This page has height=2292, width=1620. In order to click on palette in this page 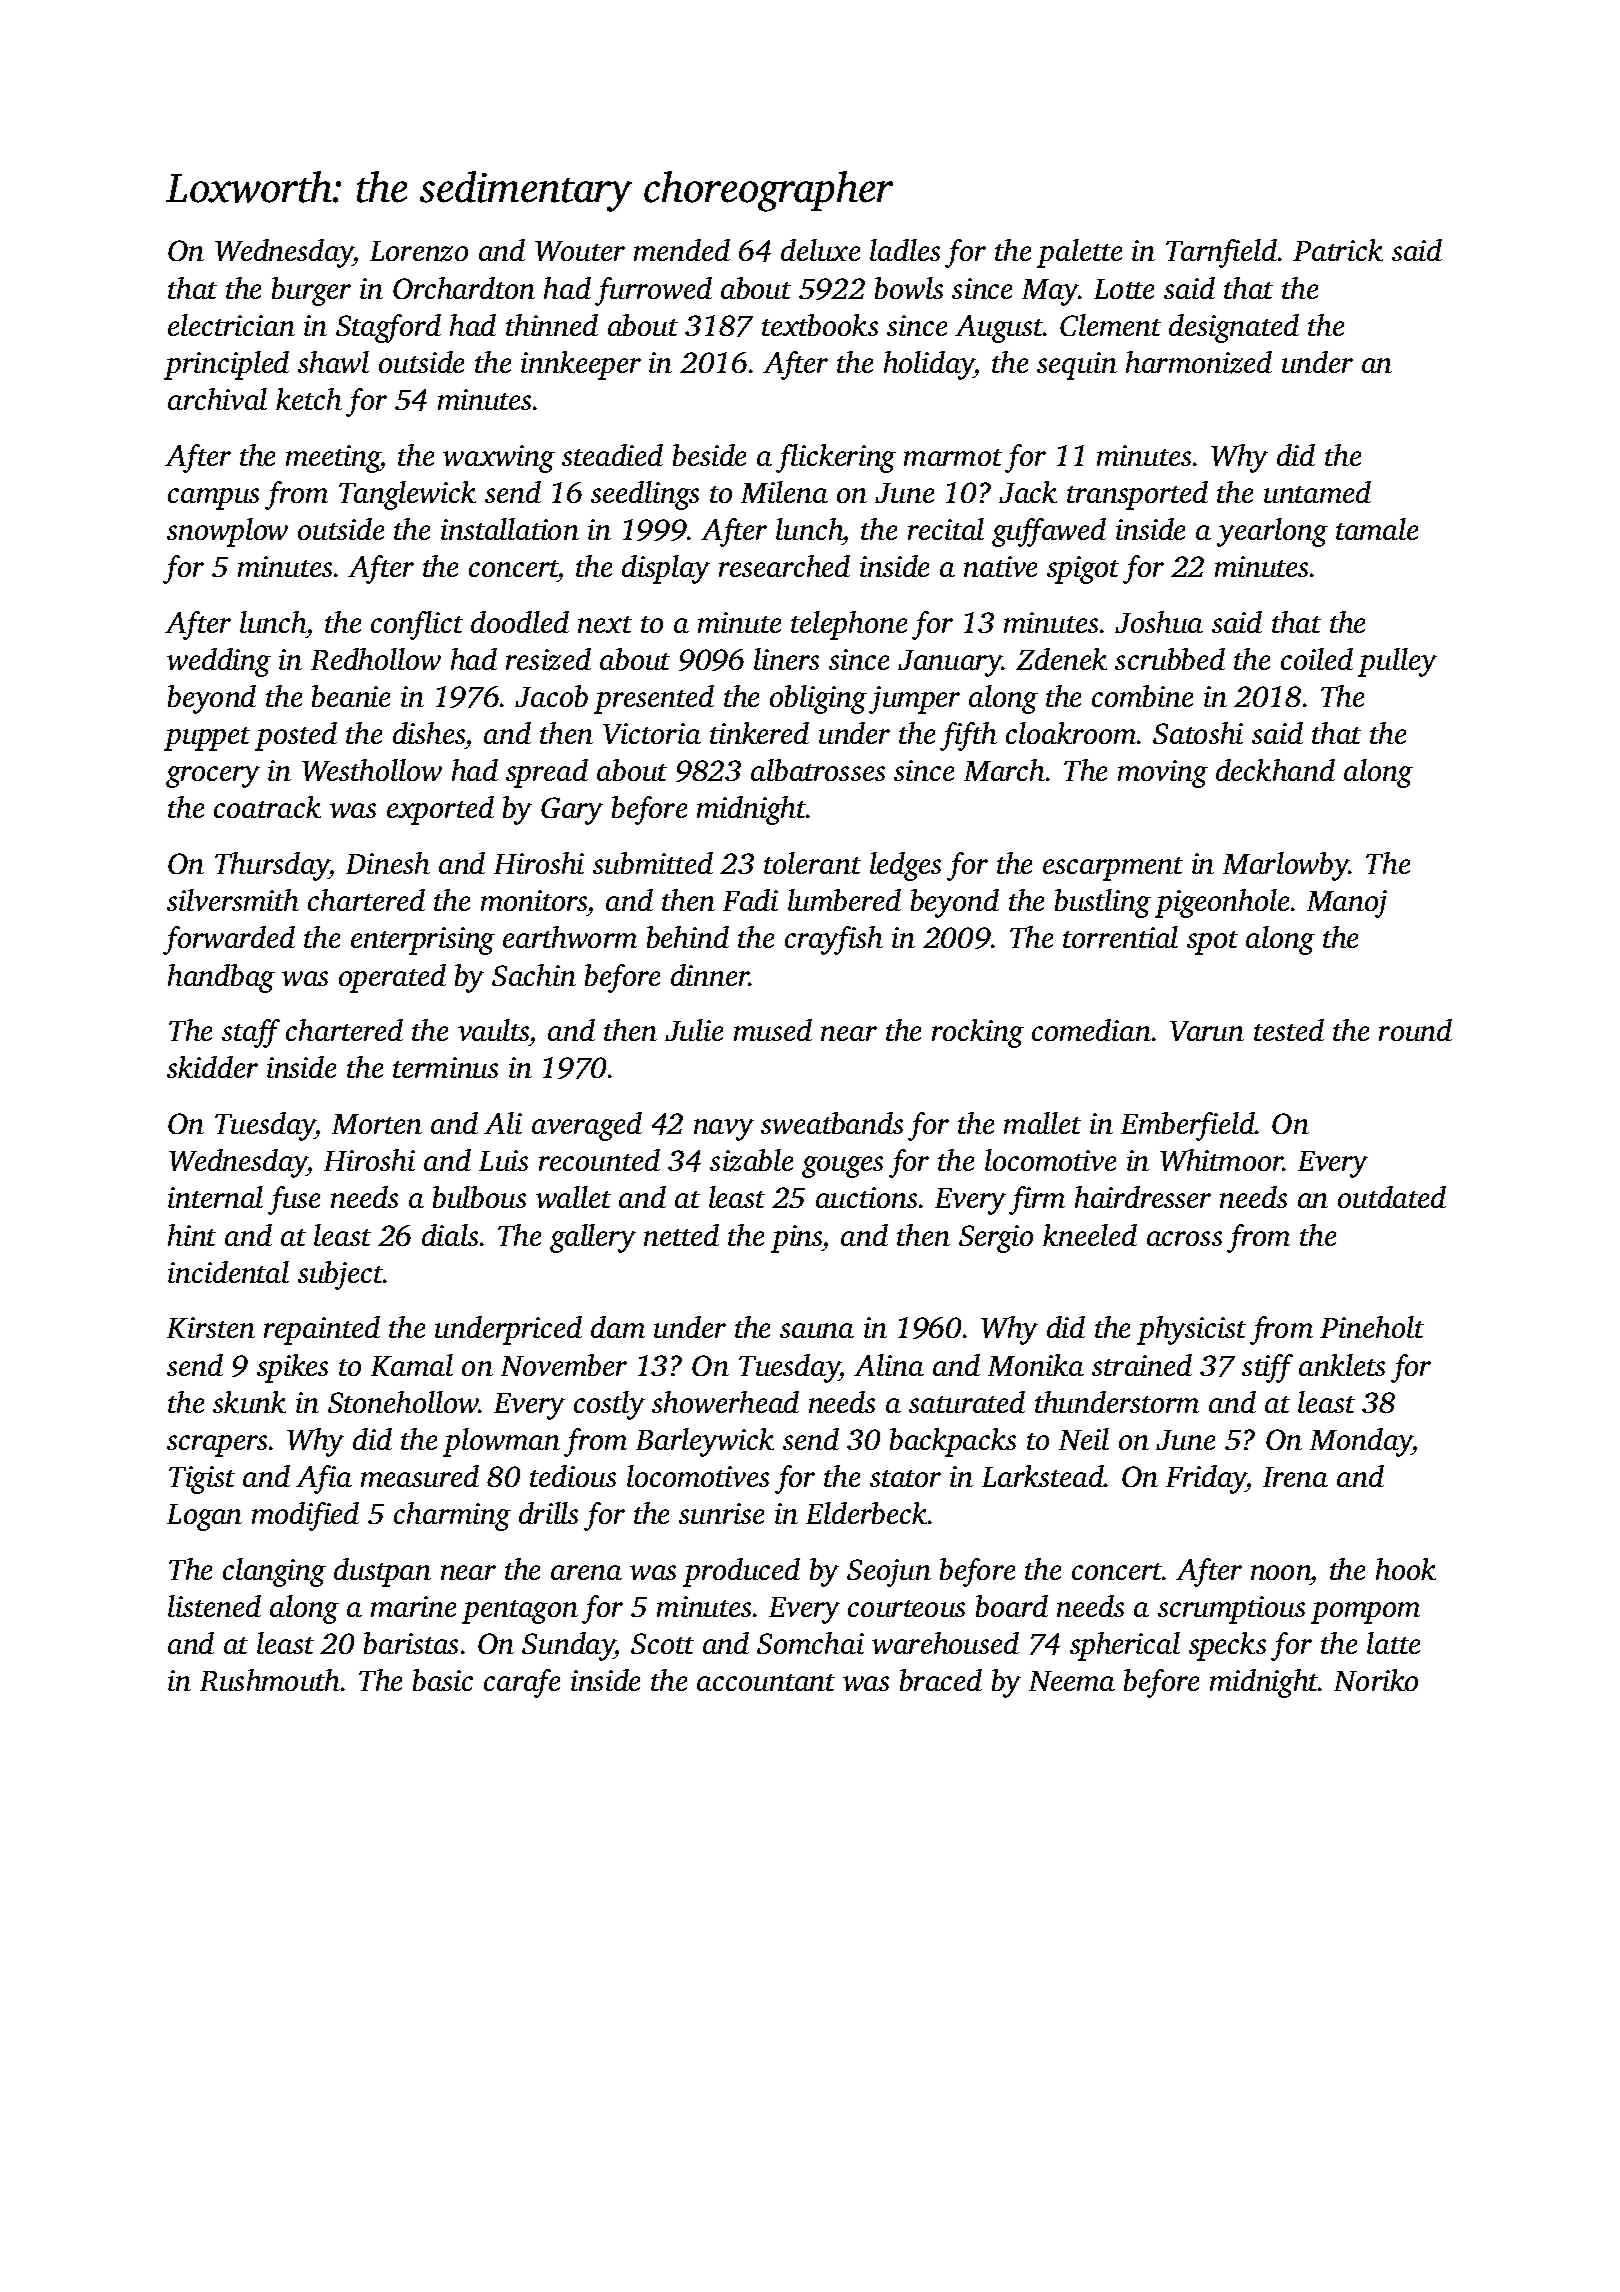, I will do `click(1079, 253)`.
